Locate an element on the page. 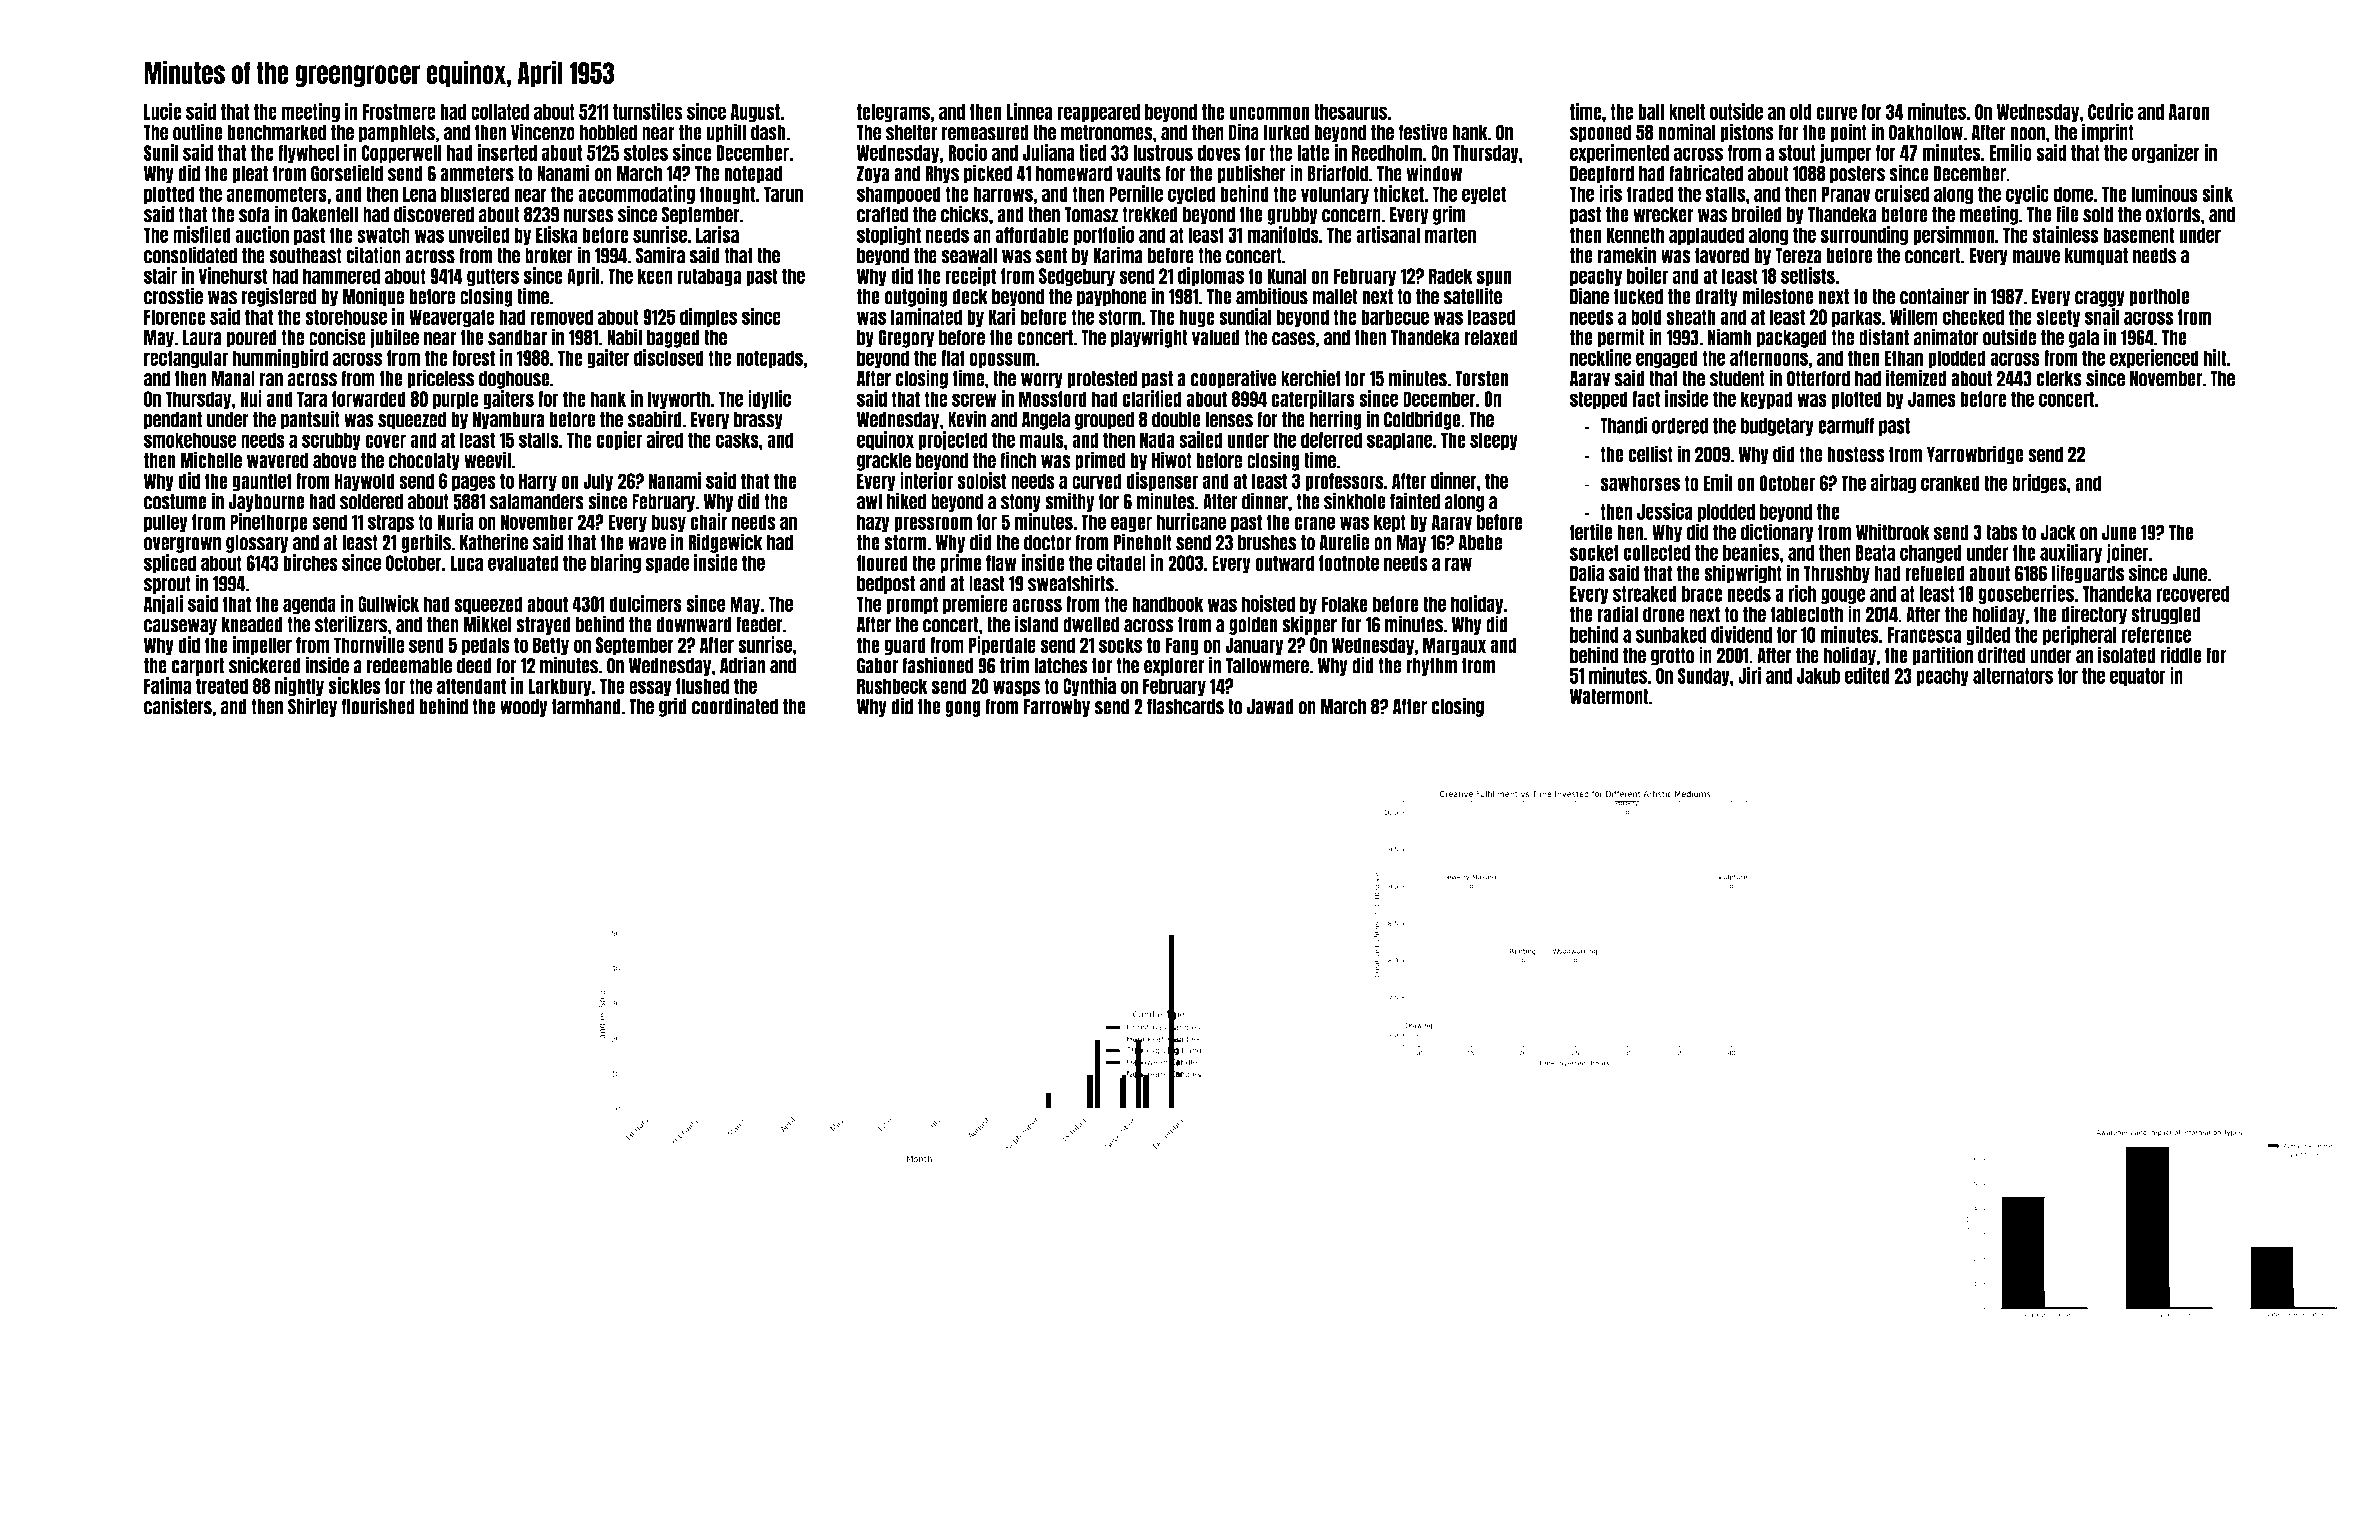 This image has height=1540, width=2380. birches is located at coordinates (310, 562).
